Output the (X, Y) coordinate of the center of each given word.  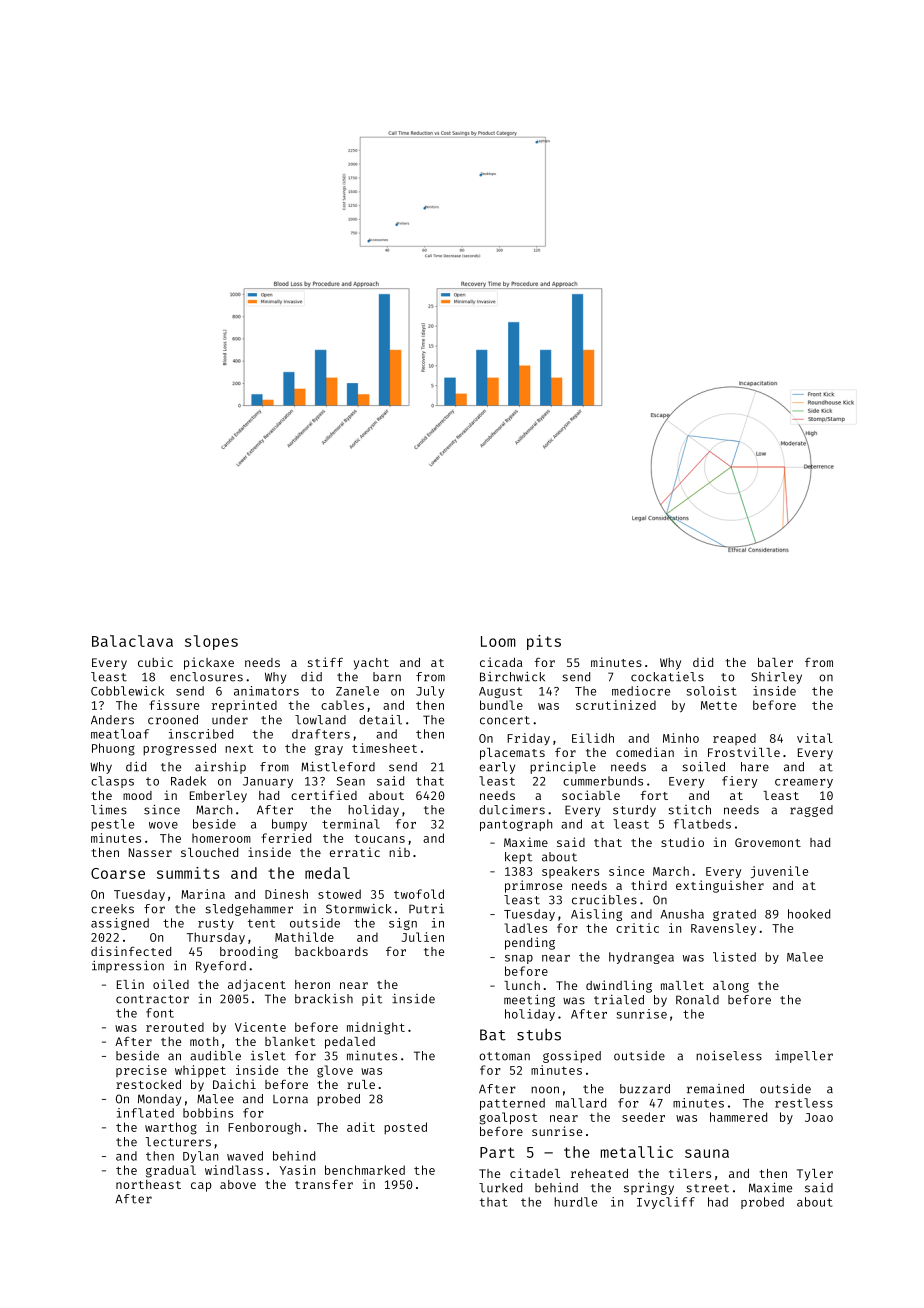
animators (266, 691)
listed (734, 957)
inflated (145, 1113)
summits (188, 873)
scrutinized (616, 705)
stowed (339, 894)
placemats (512, 754)
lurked (500, 1188)
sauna (707, 1153)
